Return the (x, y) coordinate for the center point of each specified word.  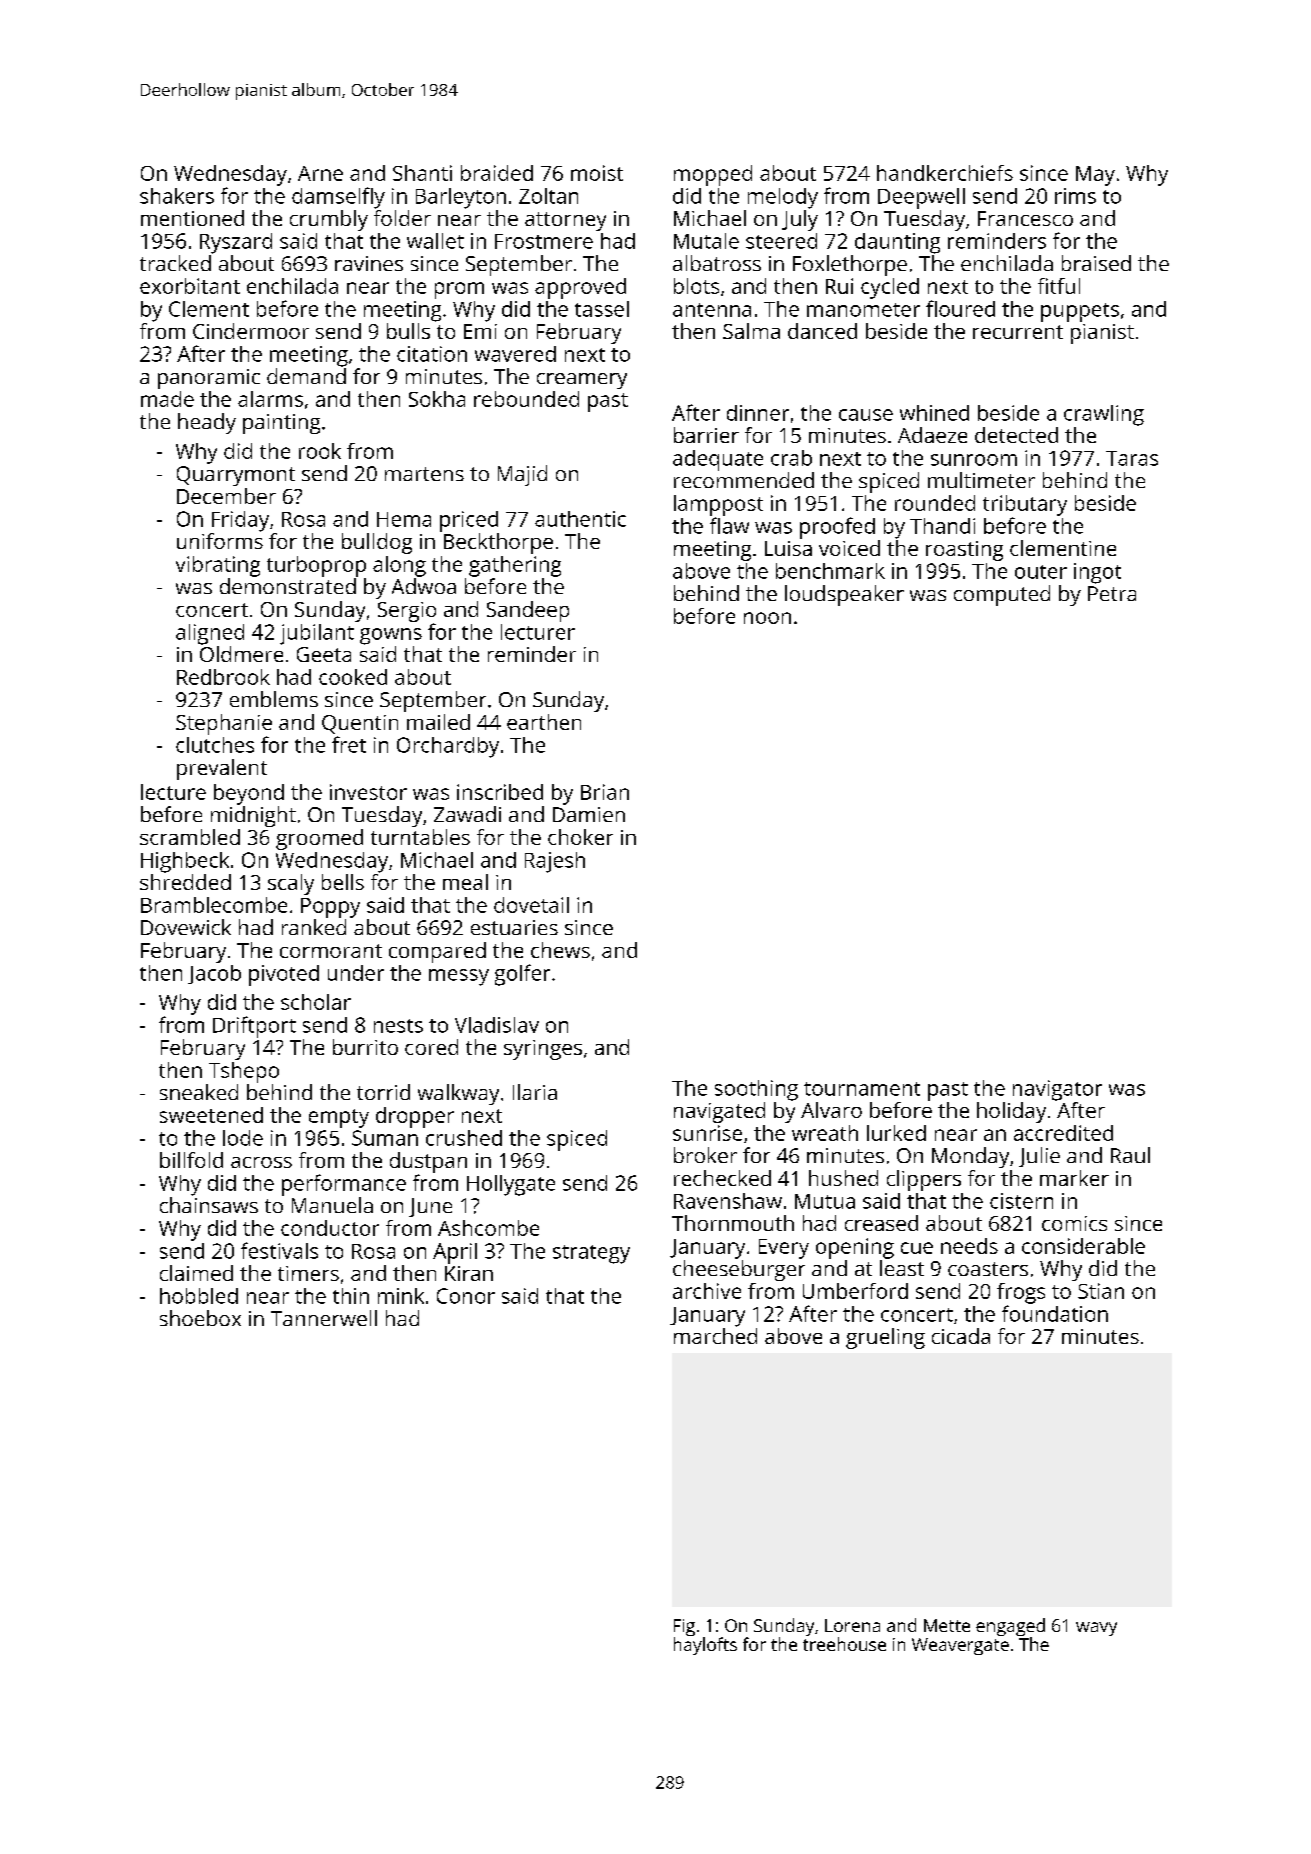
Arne (320, 173)
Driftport (254, 1027)
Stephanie (224, 724)
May (1095, 176)
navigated (719, 1112)
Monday (970, 1157)
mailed (438, 722)
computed (1002, 595)
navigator (1057, 1090)
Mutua (825, 1201)
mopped (713, 175)
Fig (684, 1627)
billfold (191, 1160)
